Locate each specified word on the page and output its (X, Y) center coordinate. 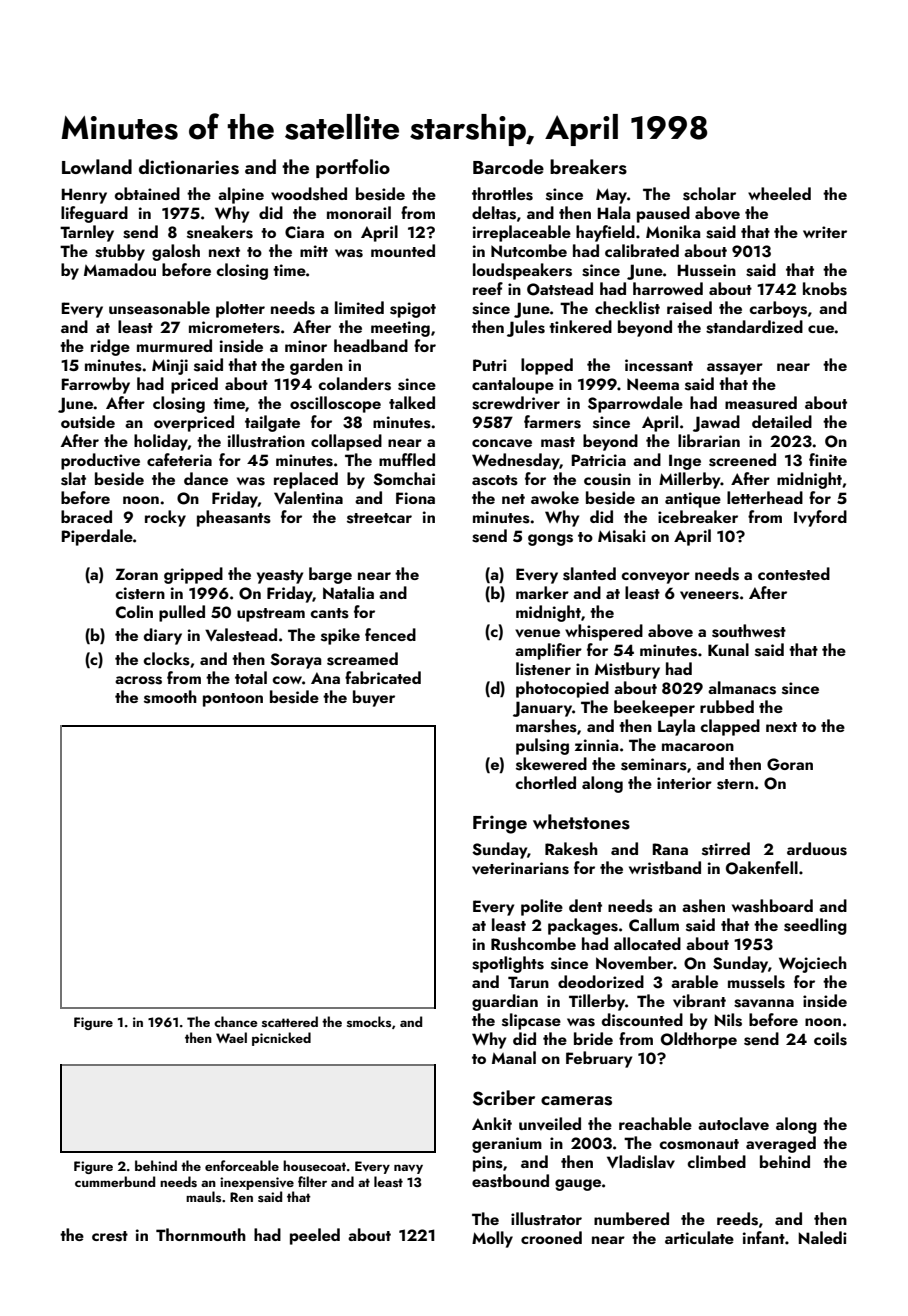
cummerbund (115, 1181)
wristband (665, 868)
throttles (502, 194)
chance (236, 1021)
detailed (782, 421)
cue (821, 329)
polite (542, 907)
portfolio (353, 168)
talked (412, 402)
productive (100, 461)
